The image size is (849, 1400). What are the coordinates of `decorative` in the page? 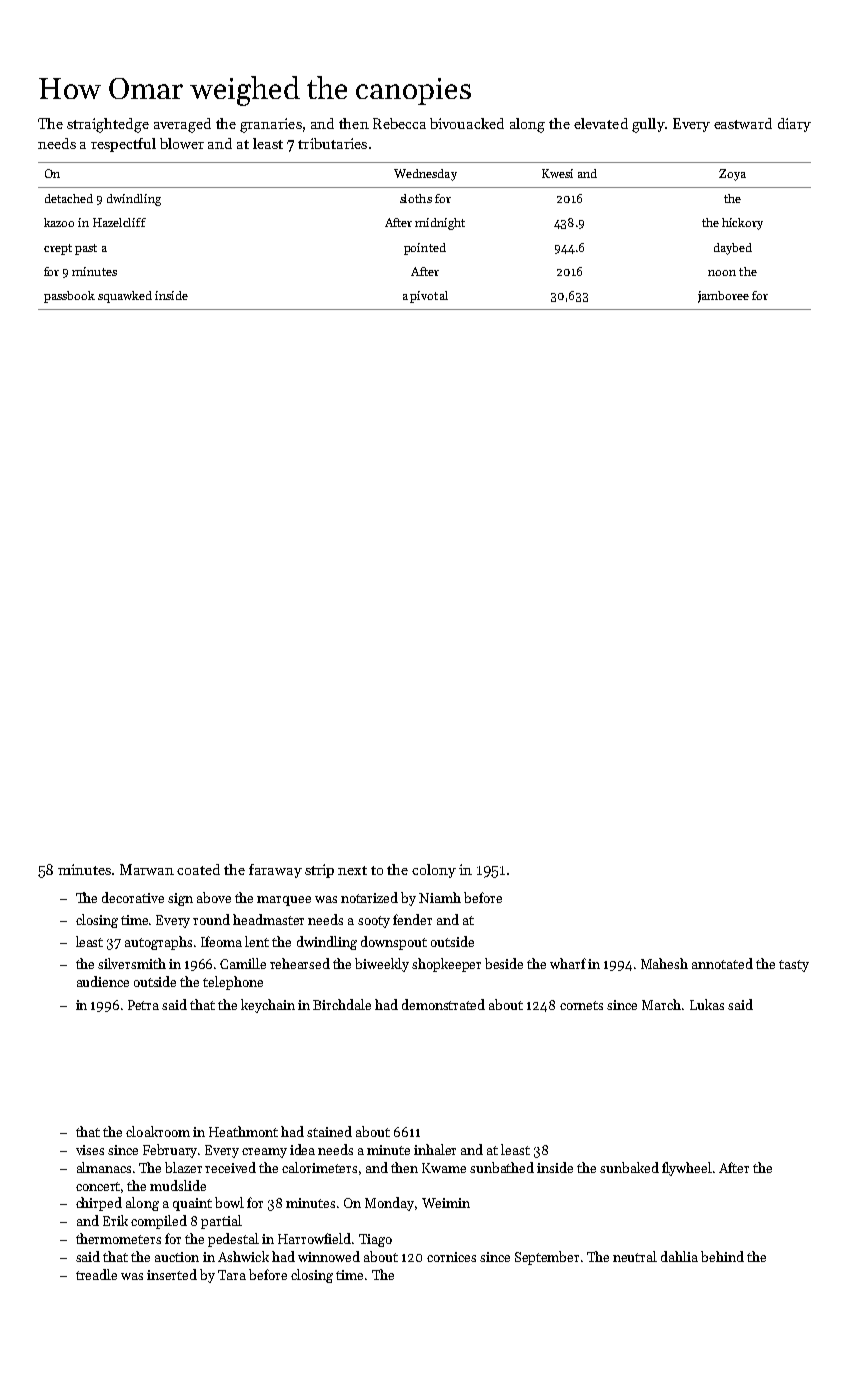 It's located at (133, 897).
